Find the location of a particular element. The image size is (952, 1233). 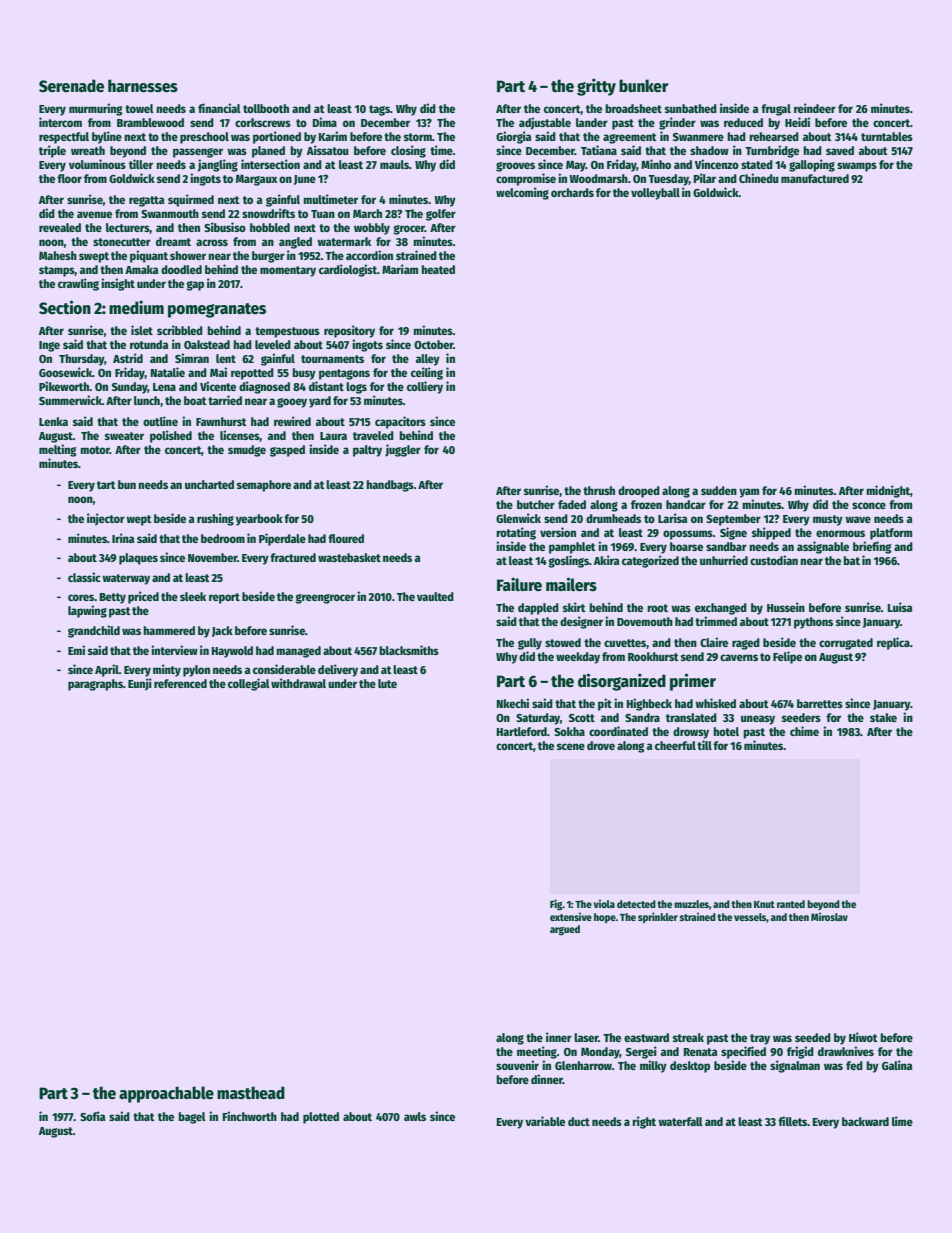

swamps is located at coordinates (857, 167).
